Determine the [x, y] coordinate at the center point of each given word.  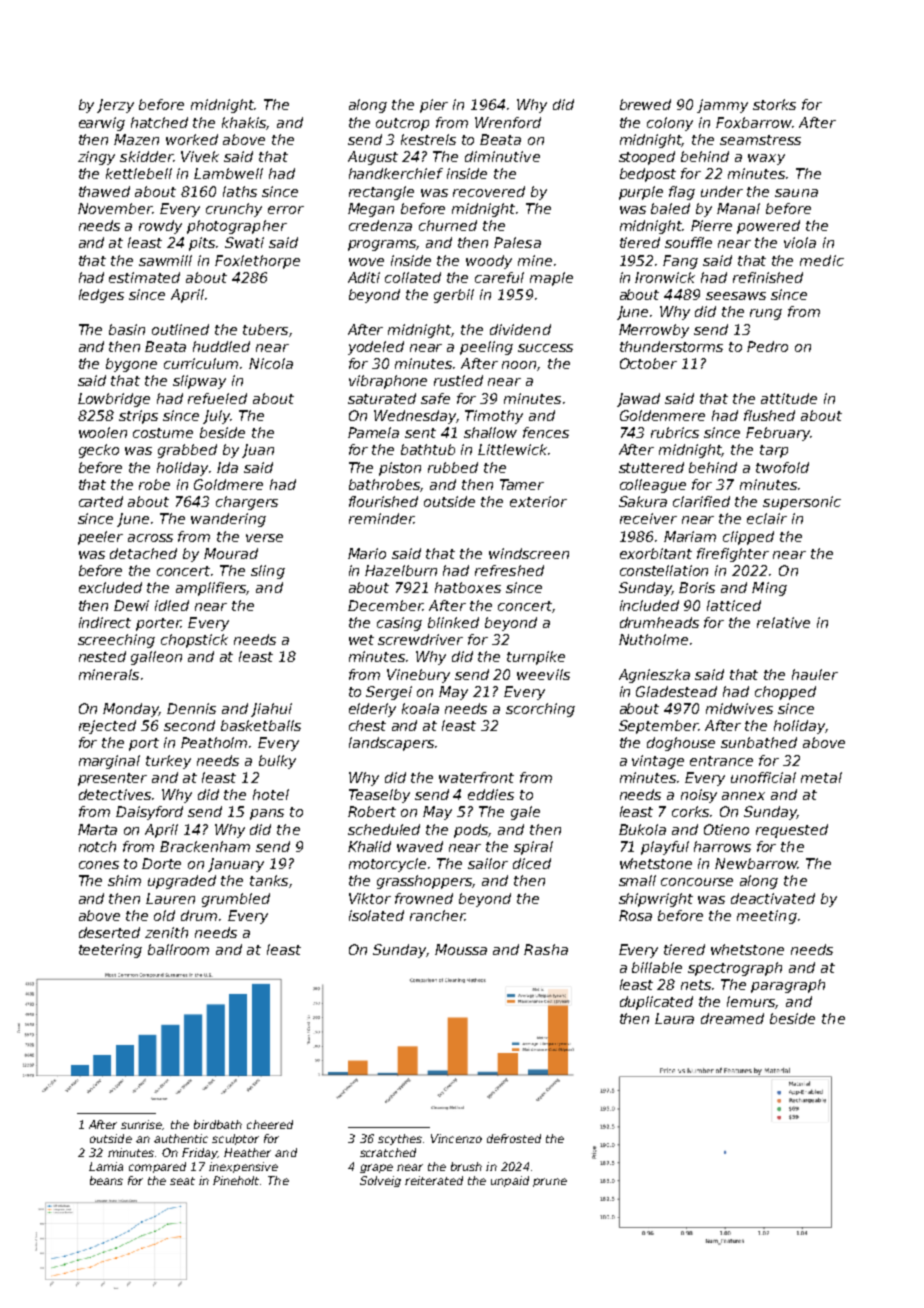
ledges [101, 296]
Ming [769, 589]
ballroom [178, 949]
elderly [372, 710]
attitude [789, 398]
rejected [107, 727]
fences [546, 432]
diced [532, 863]
